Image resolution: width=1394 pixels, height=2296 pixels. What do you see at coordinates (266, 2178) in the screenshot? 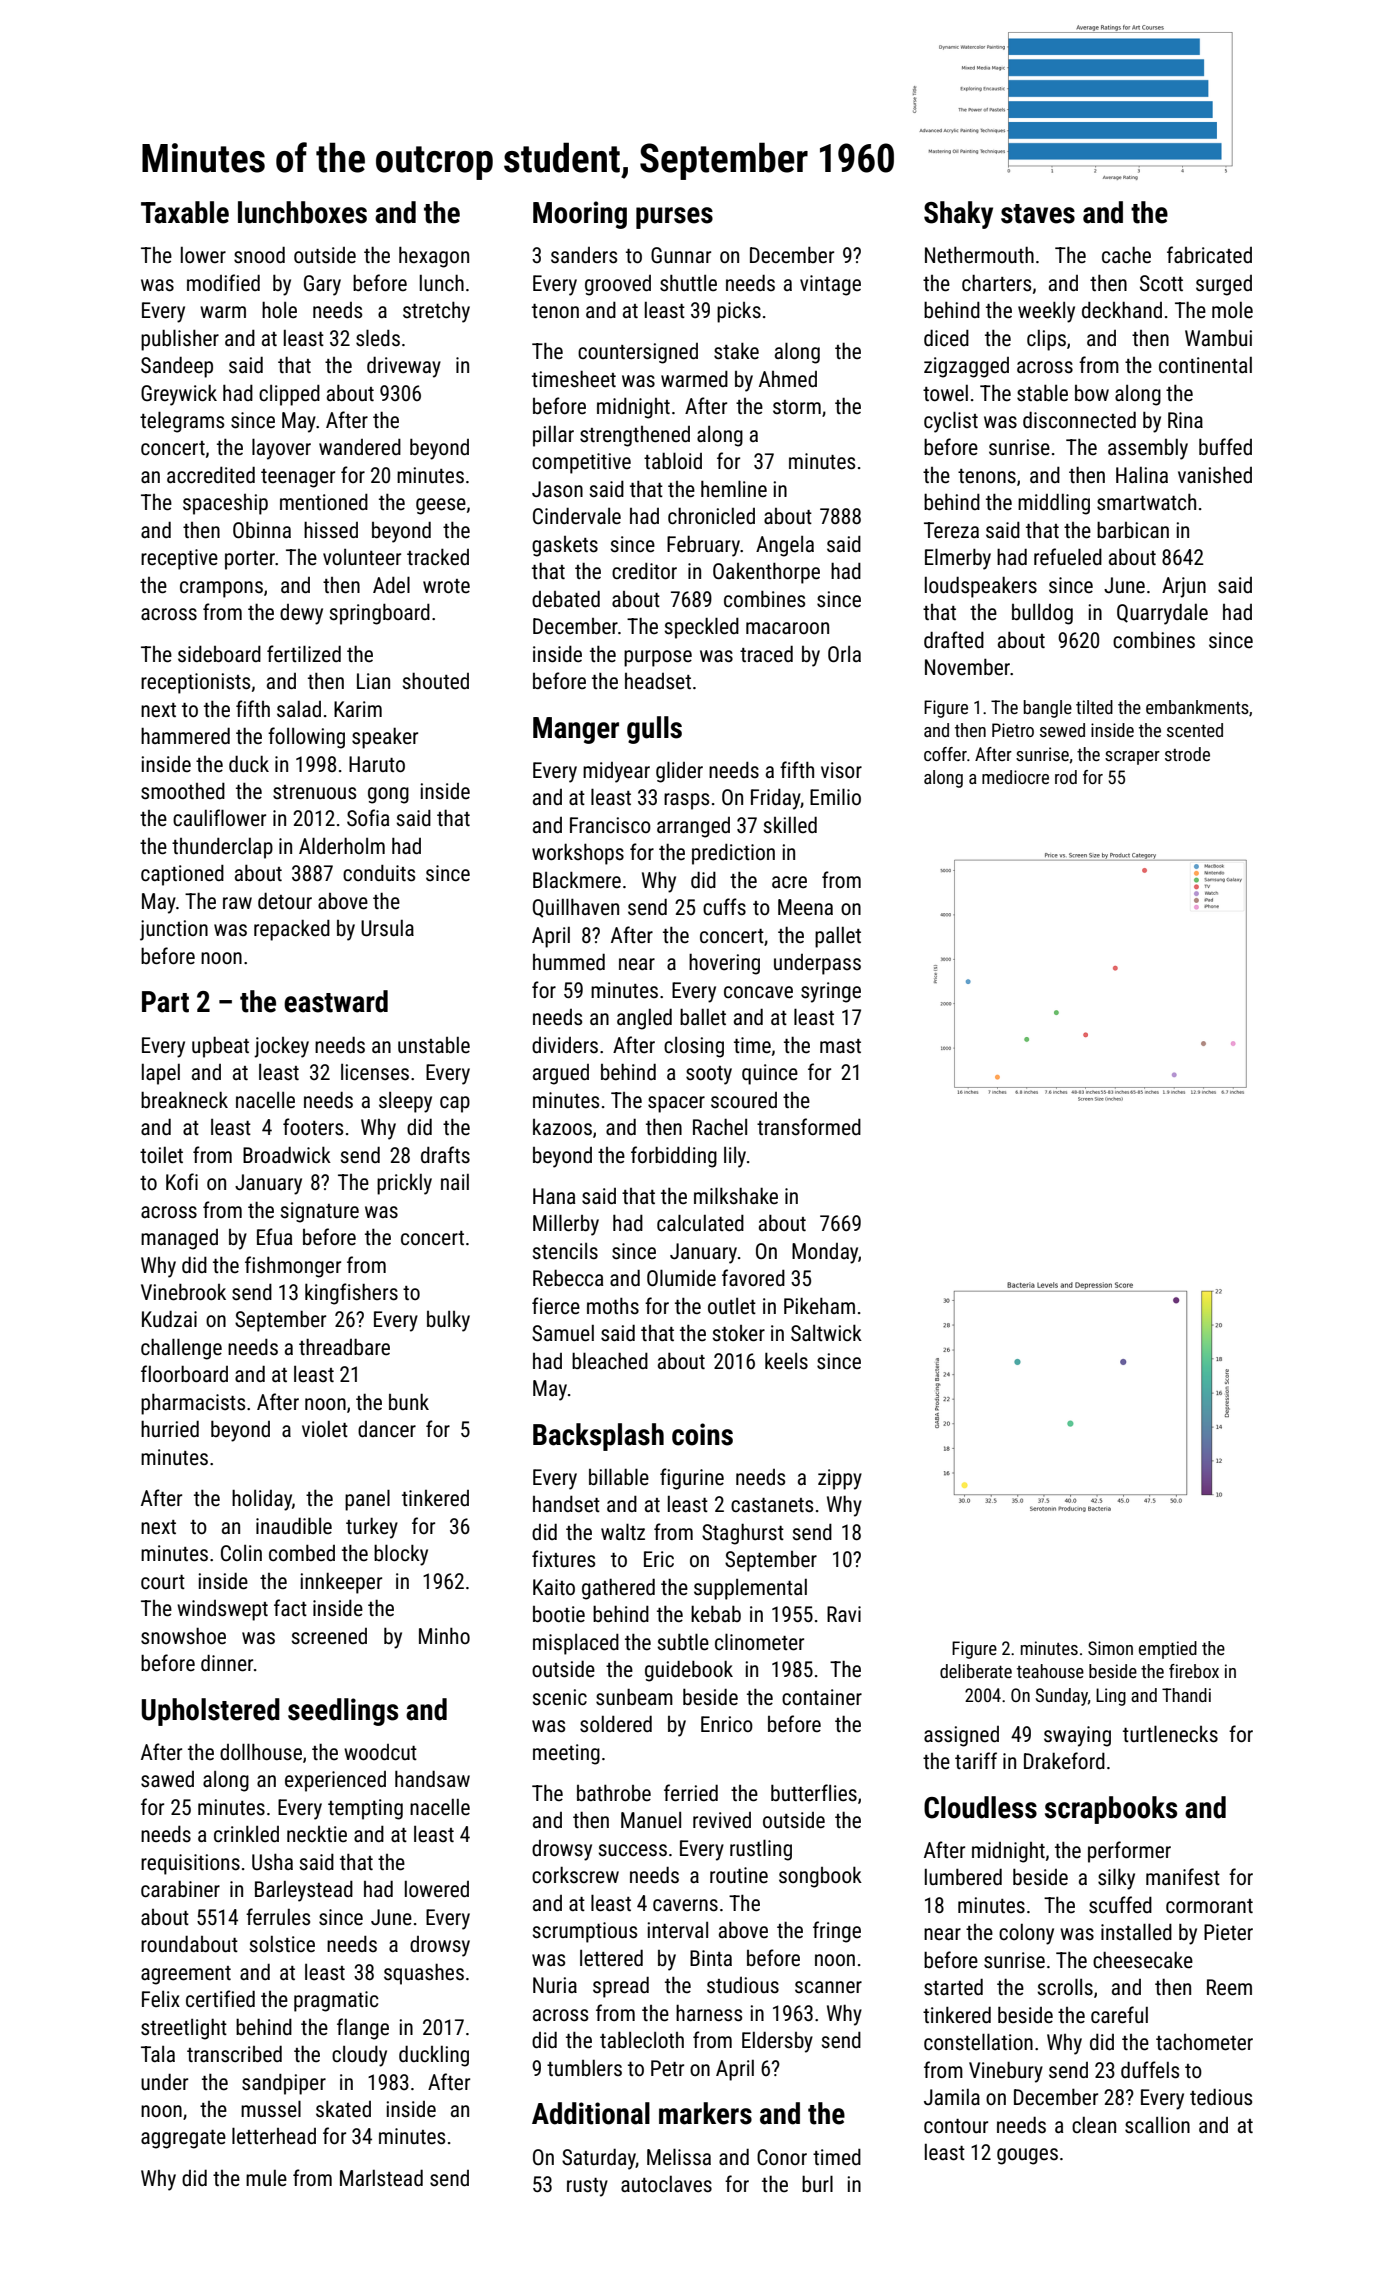
I see `mule` at bounding box center [266, 2178].
